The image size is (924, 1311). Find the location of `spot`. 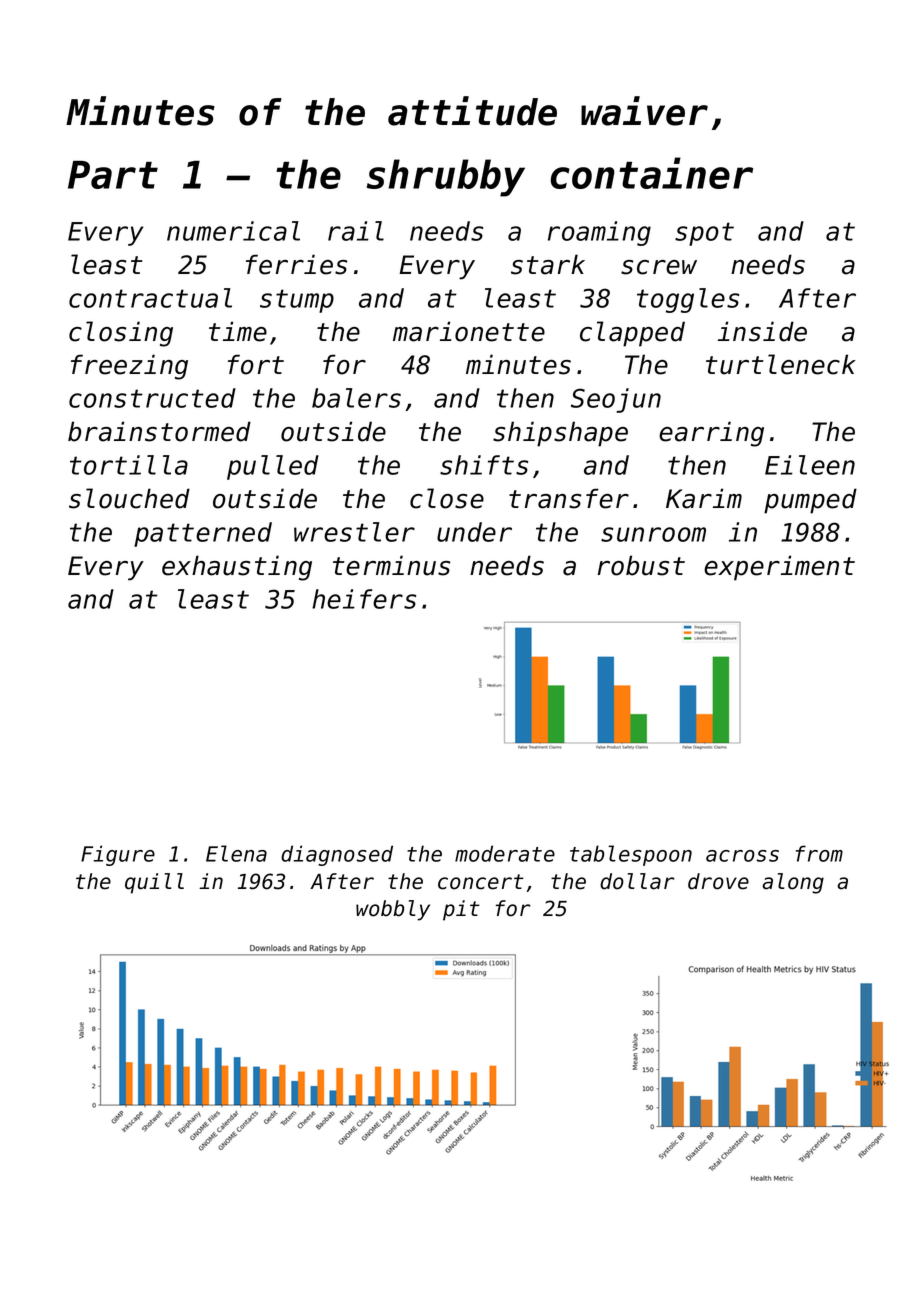

spot is located at coordinates (704, 234).
